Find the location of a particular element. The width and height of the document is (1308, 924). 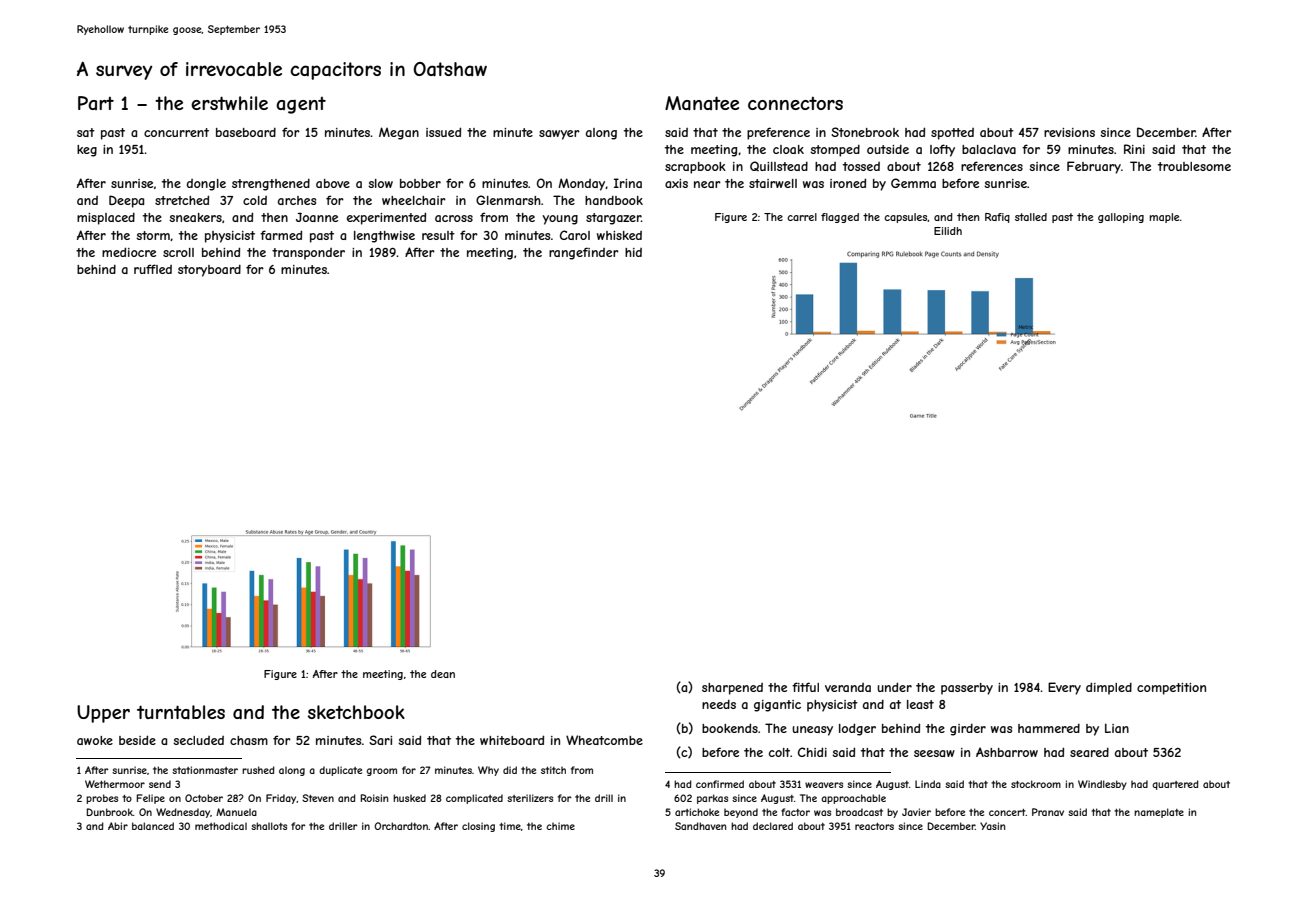

whiteboard is located at coordinates (512, 740).
